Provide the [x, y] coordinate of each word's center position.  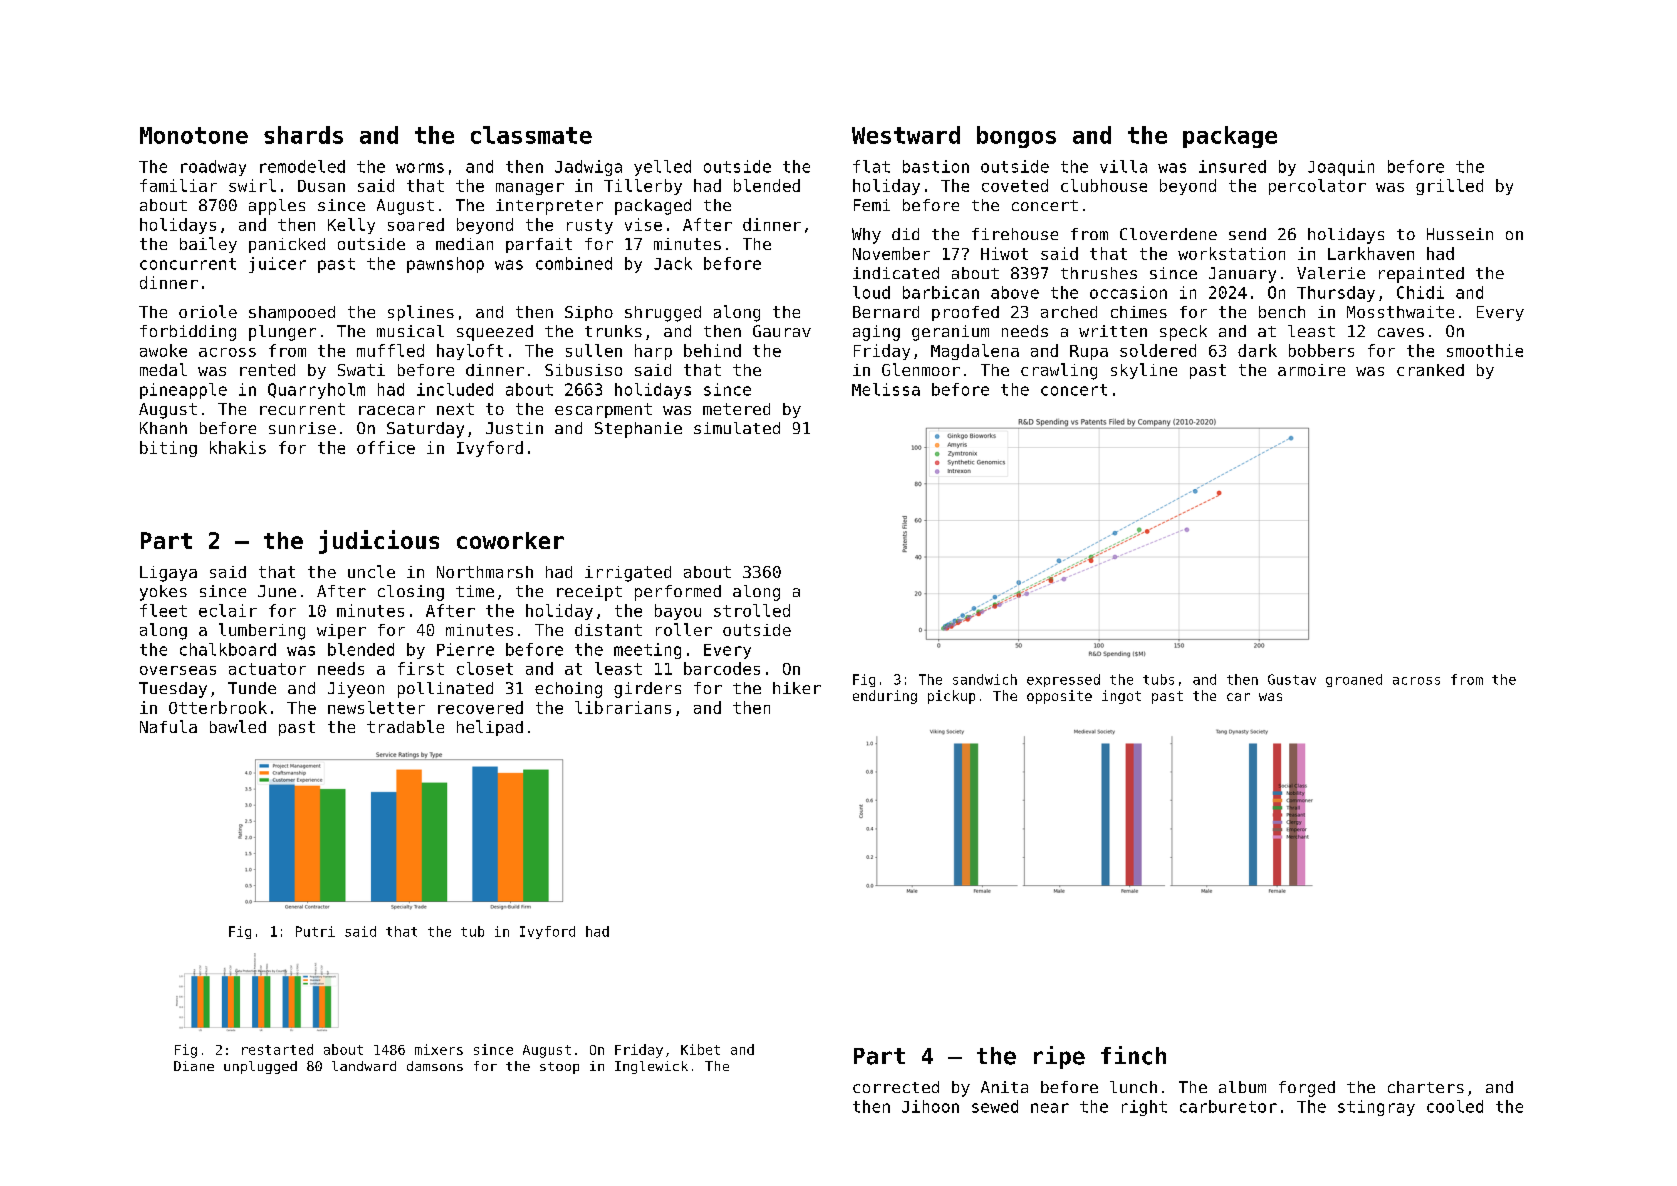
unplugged [260, 1067]
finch [1133, 1055]
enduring [885, 697]
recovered [480, 707]
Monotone [194, 135]
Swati [361, 370]
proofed [965, 313]
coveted [1015, 185]
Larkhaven [1371, 253]
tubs [1158, 679]
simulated [737, 428]
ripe [1059, 1057]
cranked [1430, 370]
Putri [315, 931]
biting [168, 449]
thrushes [1099, 273]
